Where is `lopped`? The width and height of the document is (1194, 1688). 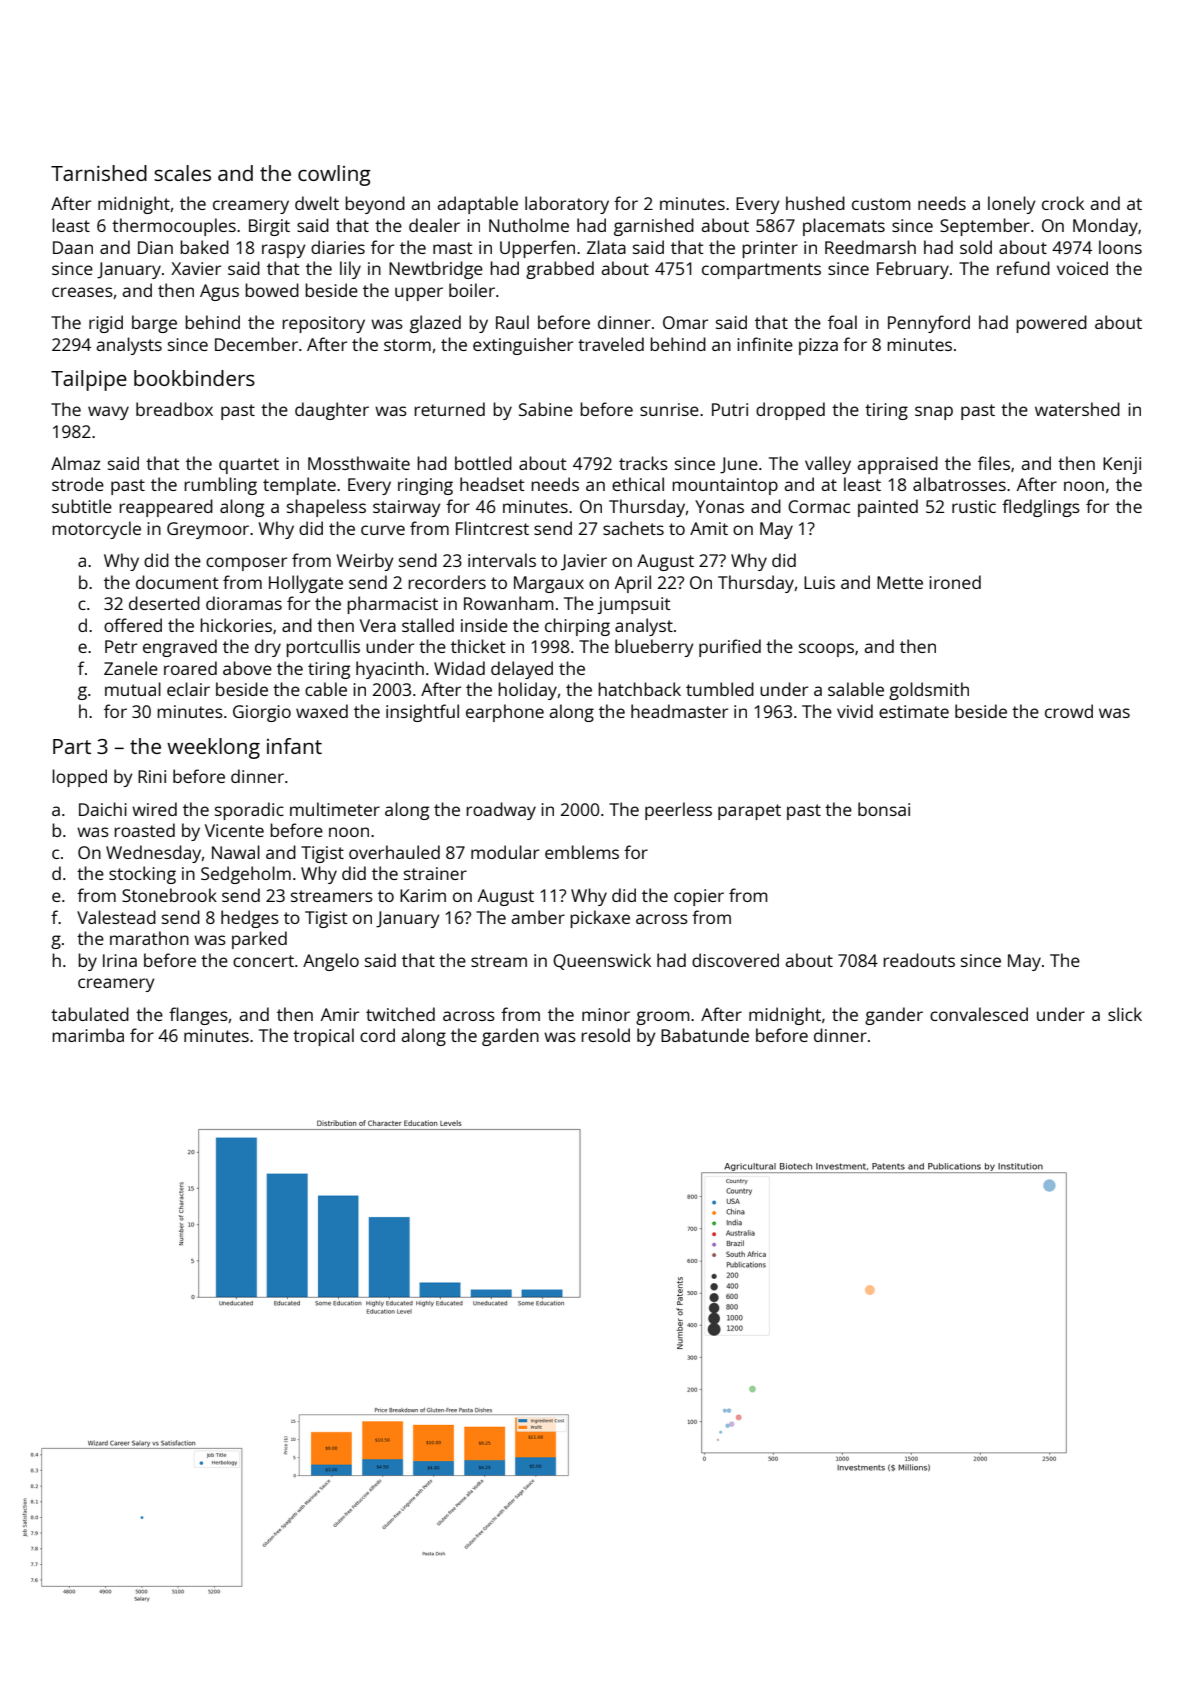
lopped is located at coordinates (79, 778).
